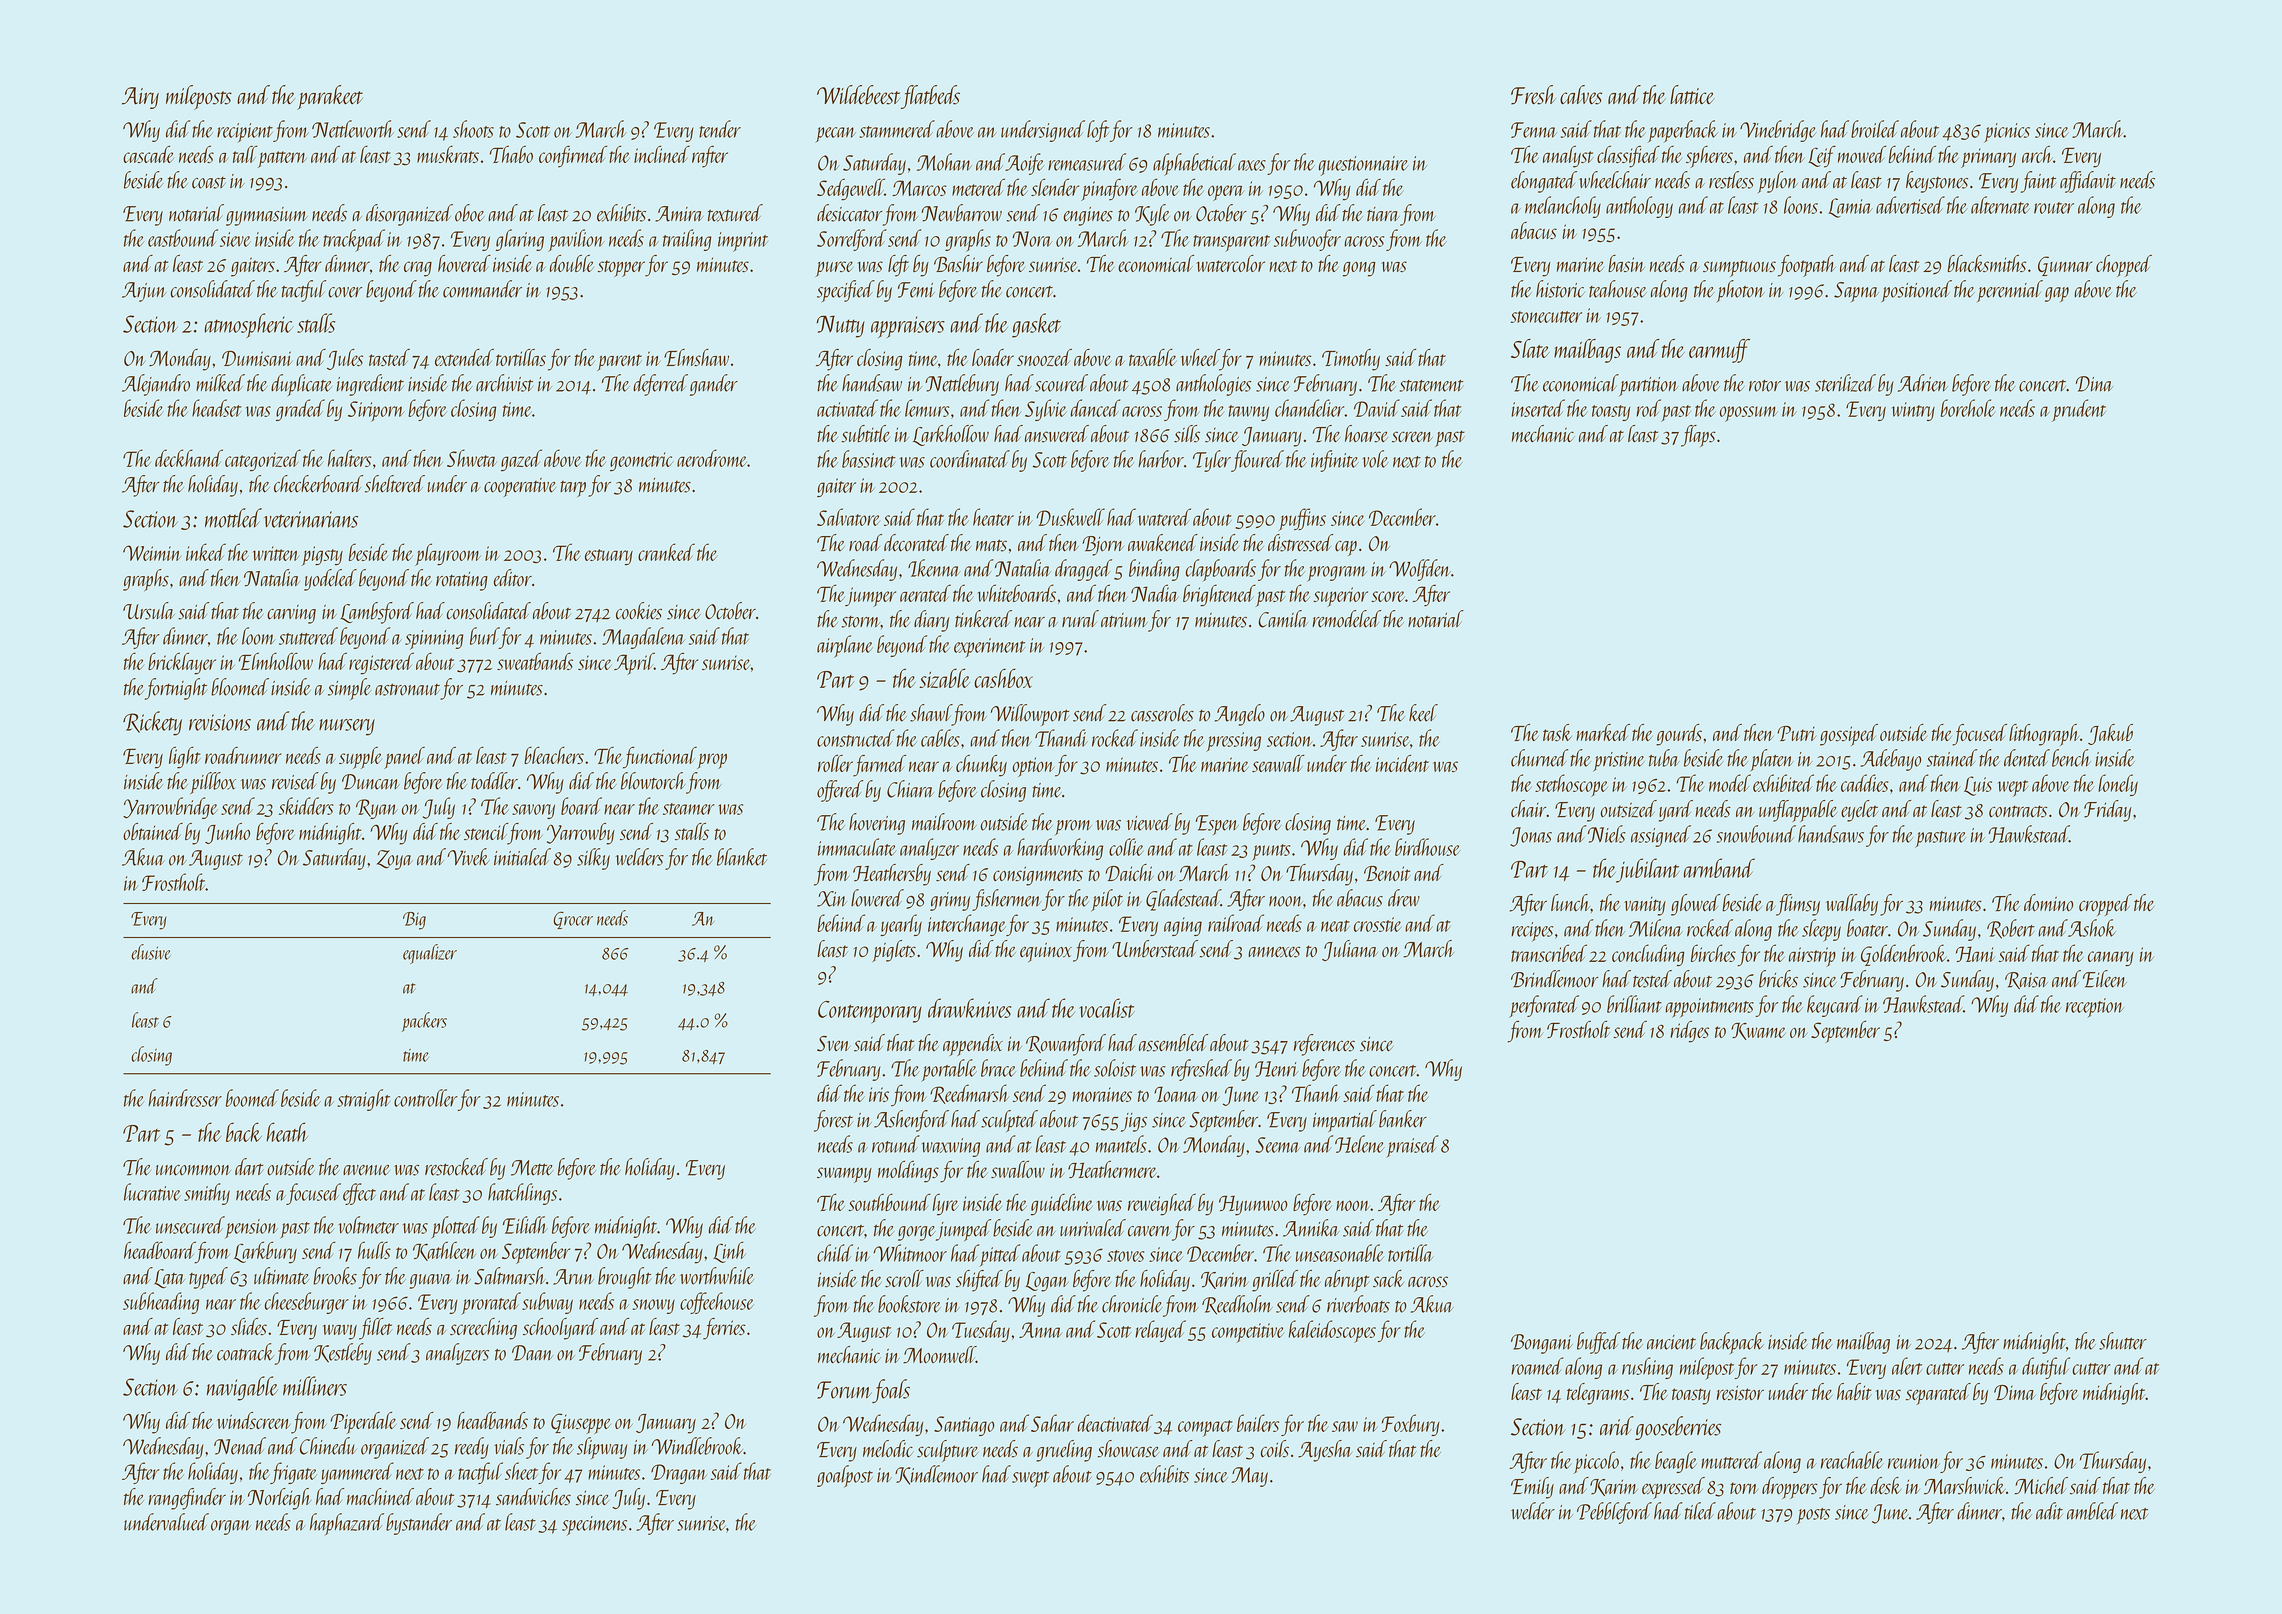 Image resolution: width=2282 pixels, height=1614 pixels. Describe the element at coordinates (687, 240) in the screenshot. I see `trailing` at that location.
